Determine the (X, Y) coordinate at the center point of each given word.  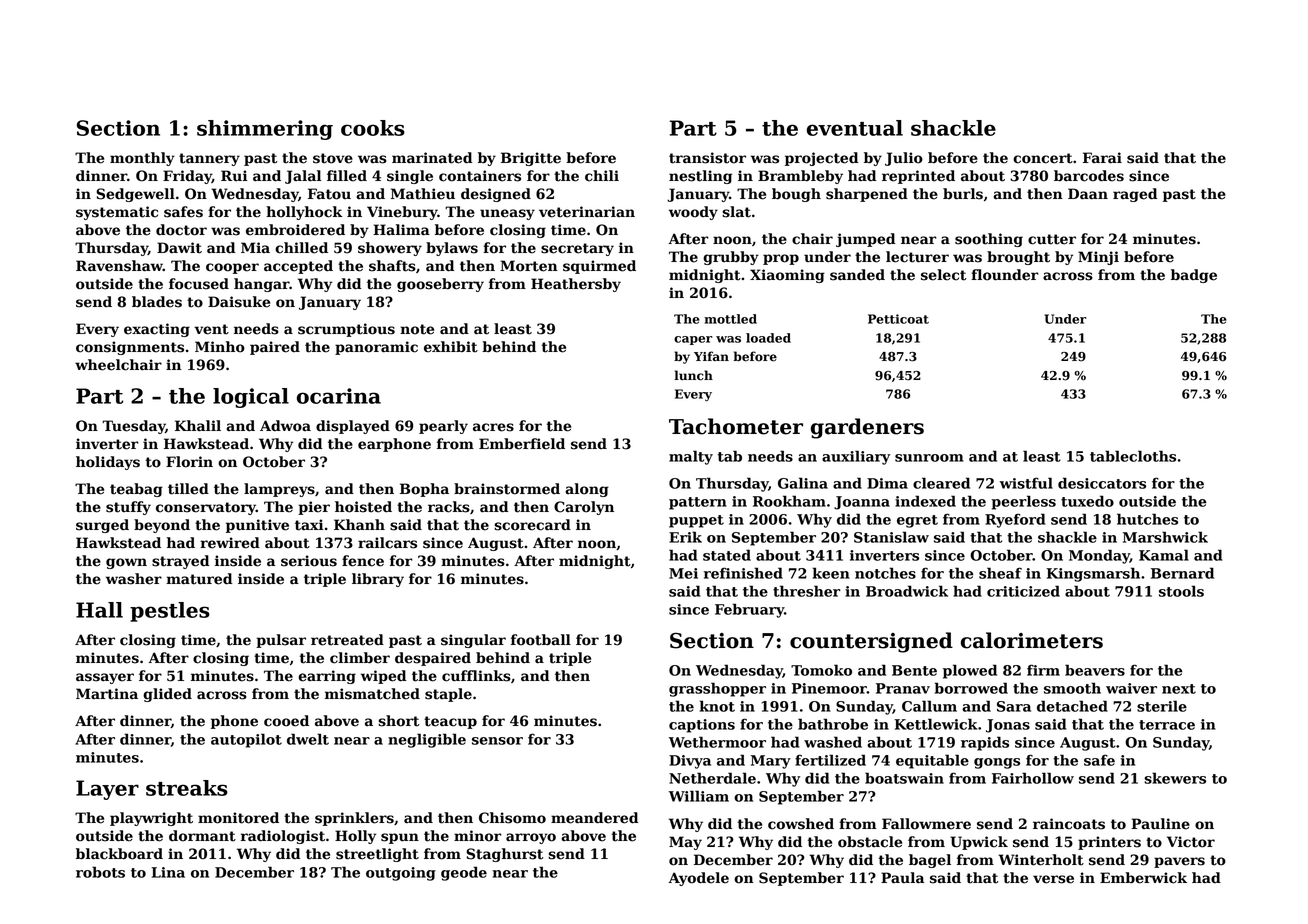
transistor (707, 158)
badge (1194, 276)
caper (693, 340)
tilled (188, 489)
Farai (1102, 158)
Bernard (1182, 573)
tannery (209, 159)
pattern (698, 503)
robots (100, 872)
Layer (107, 790)
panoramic (376, 348)
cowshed (801, 824)
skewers (1175, 778)
